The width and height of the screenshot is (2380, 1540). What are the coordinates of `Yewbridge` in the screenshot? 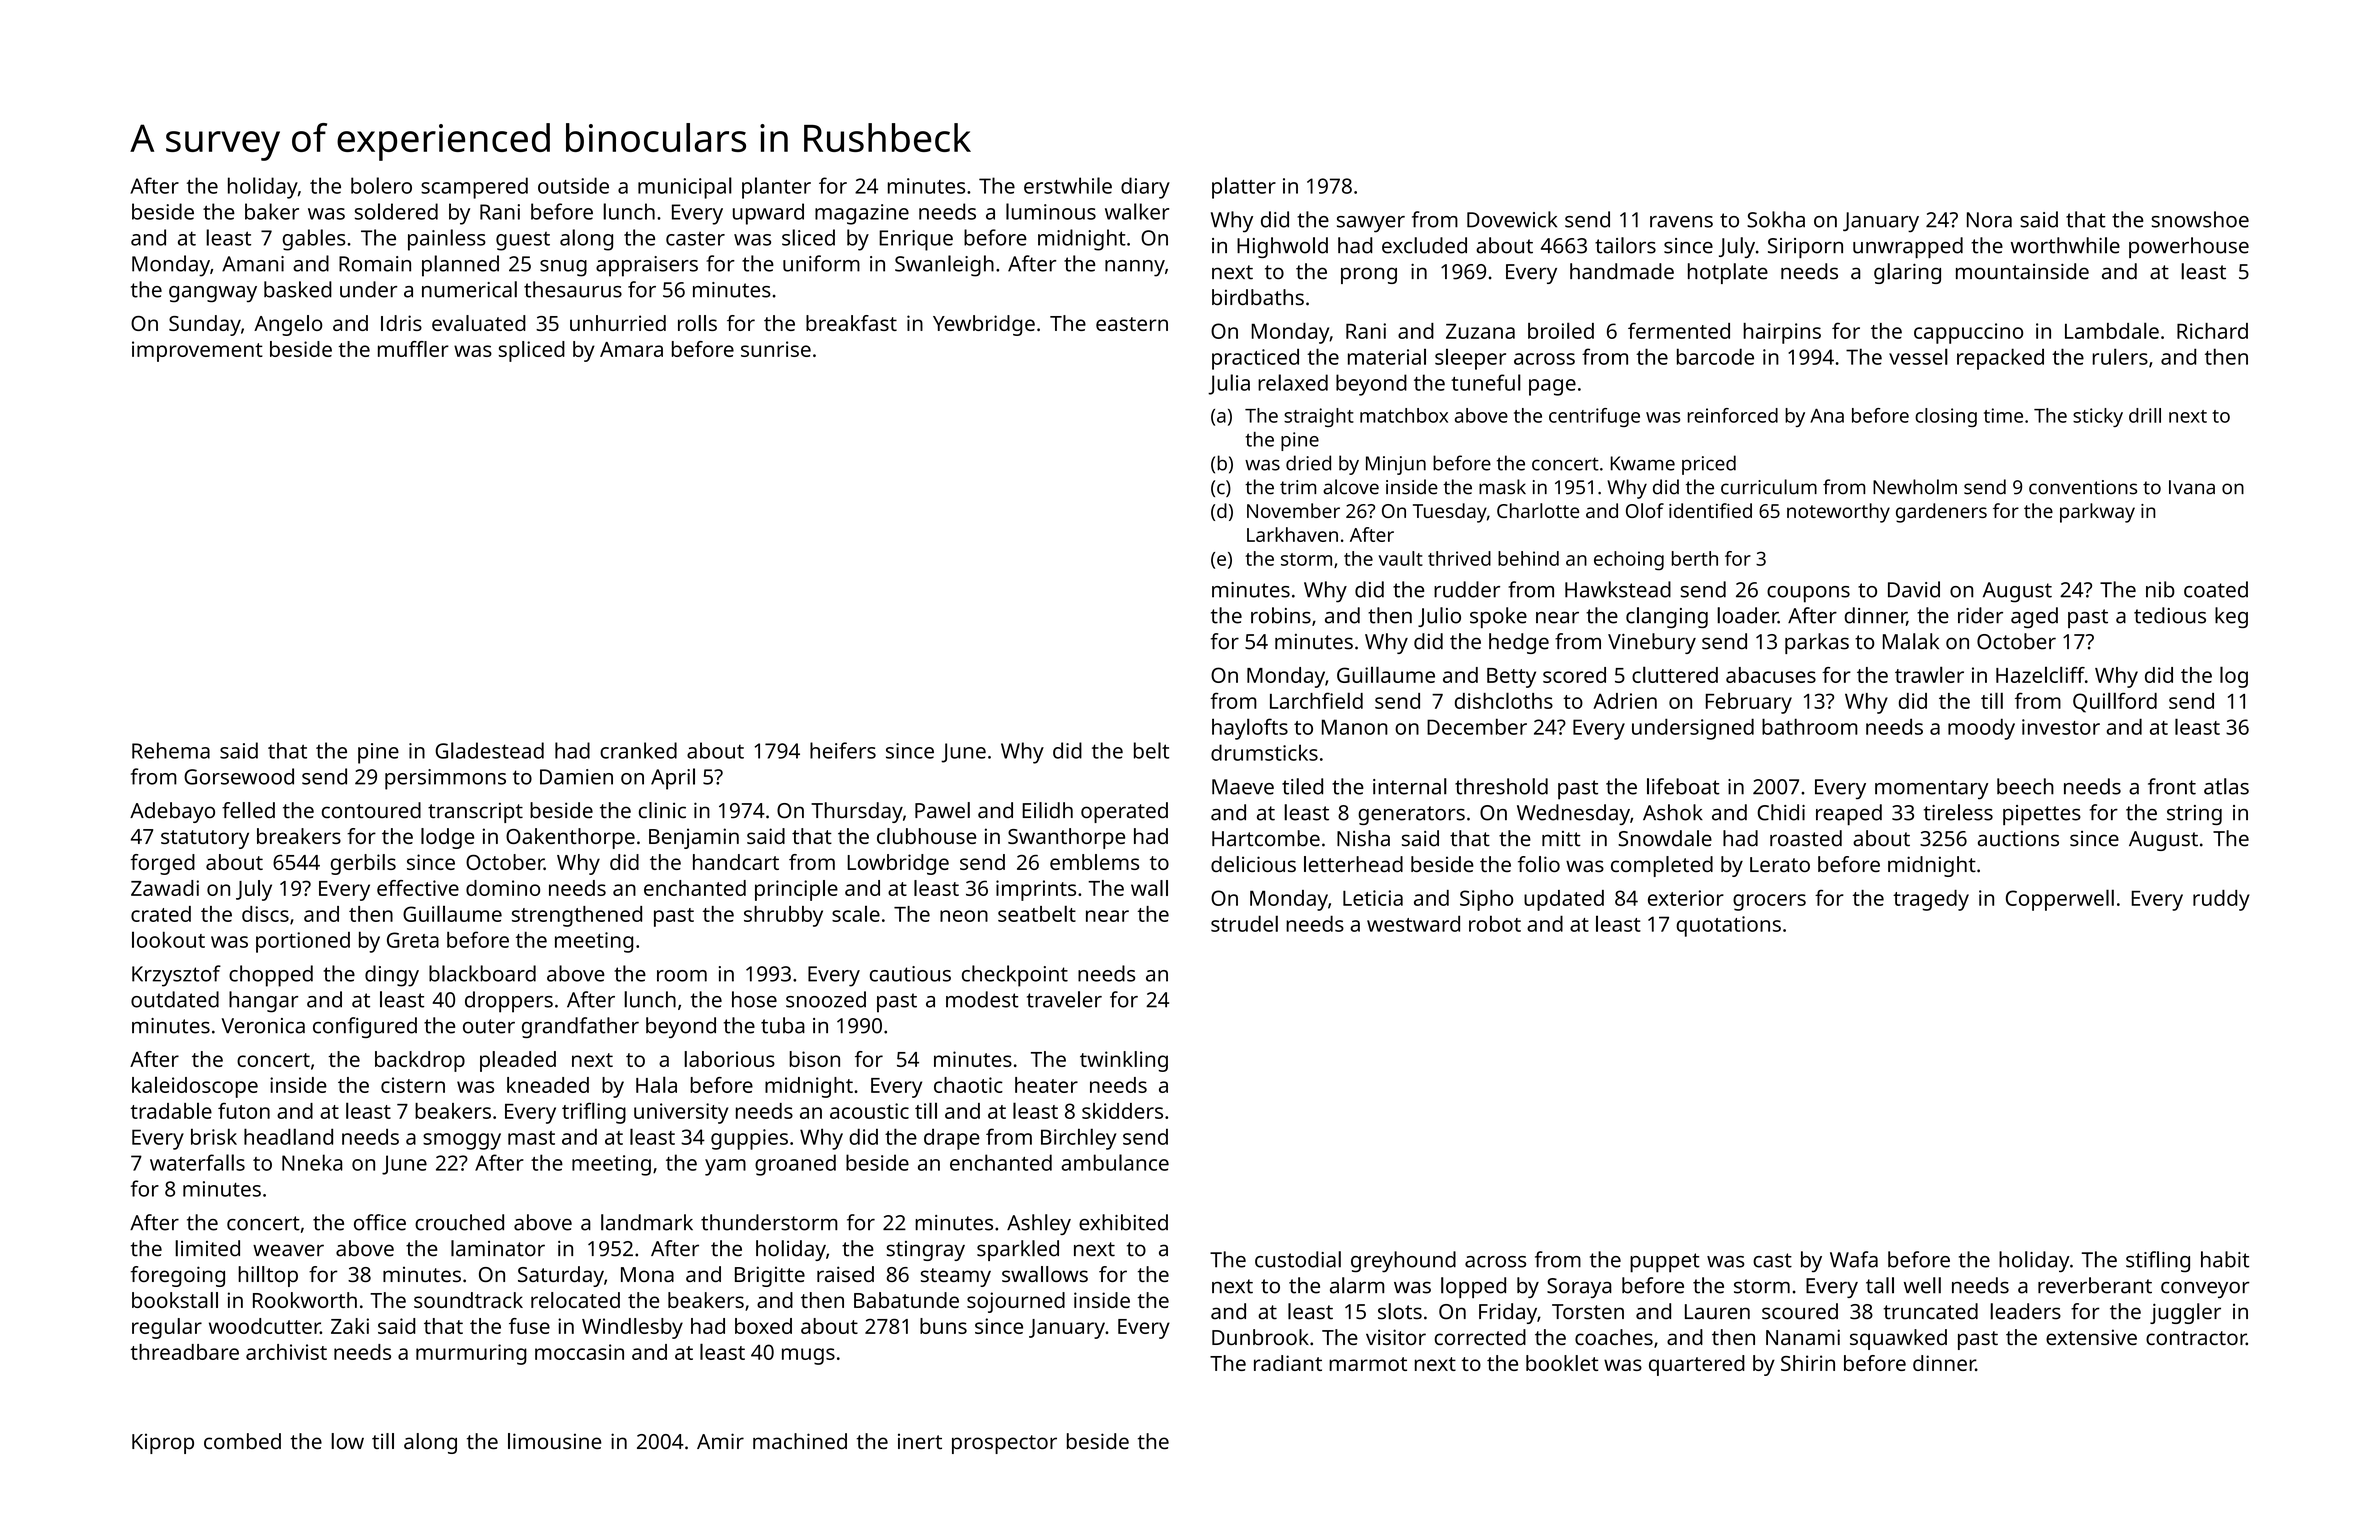 It's located at (984, 325).
